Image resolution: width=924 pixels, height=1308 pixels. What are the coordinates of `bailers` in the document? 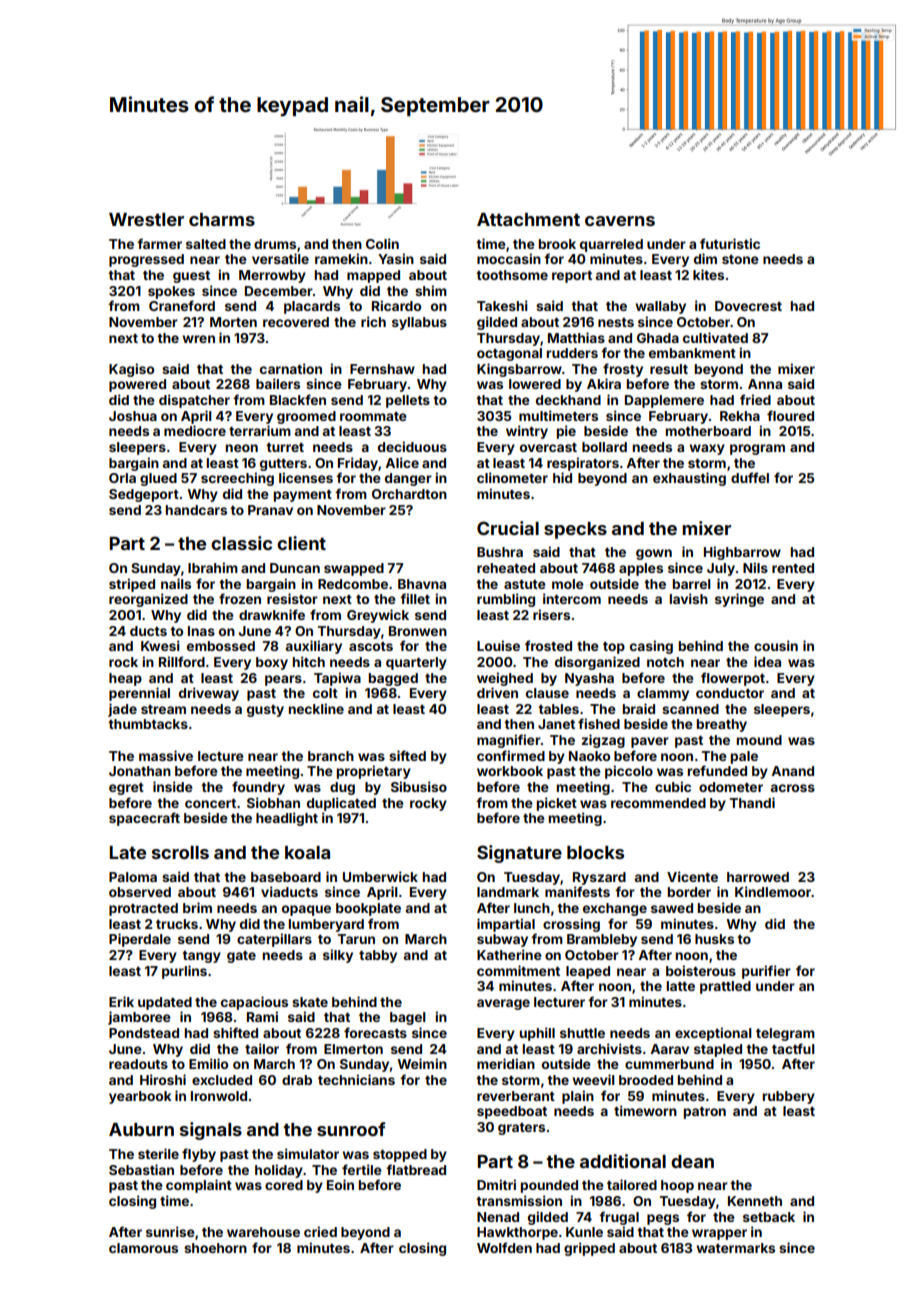 It's located at (278, 383).
